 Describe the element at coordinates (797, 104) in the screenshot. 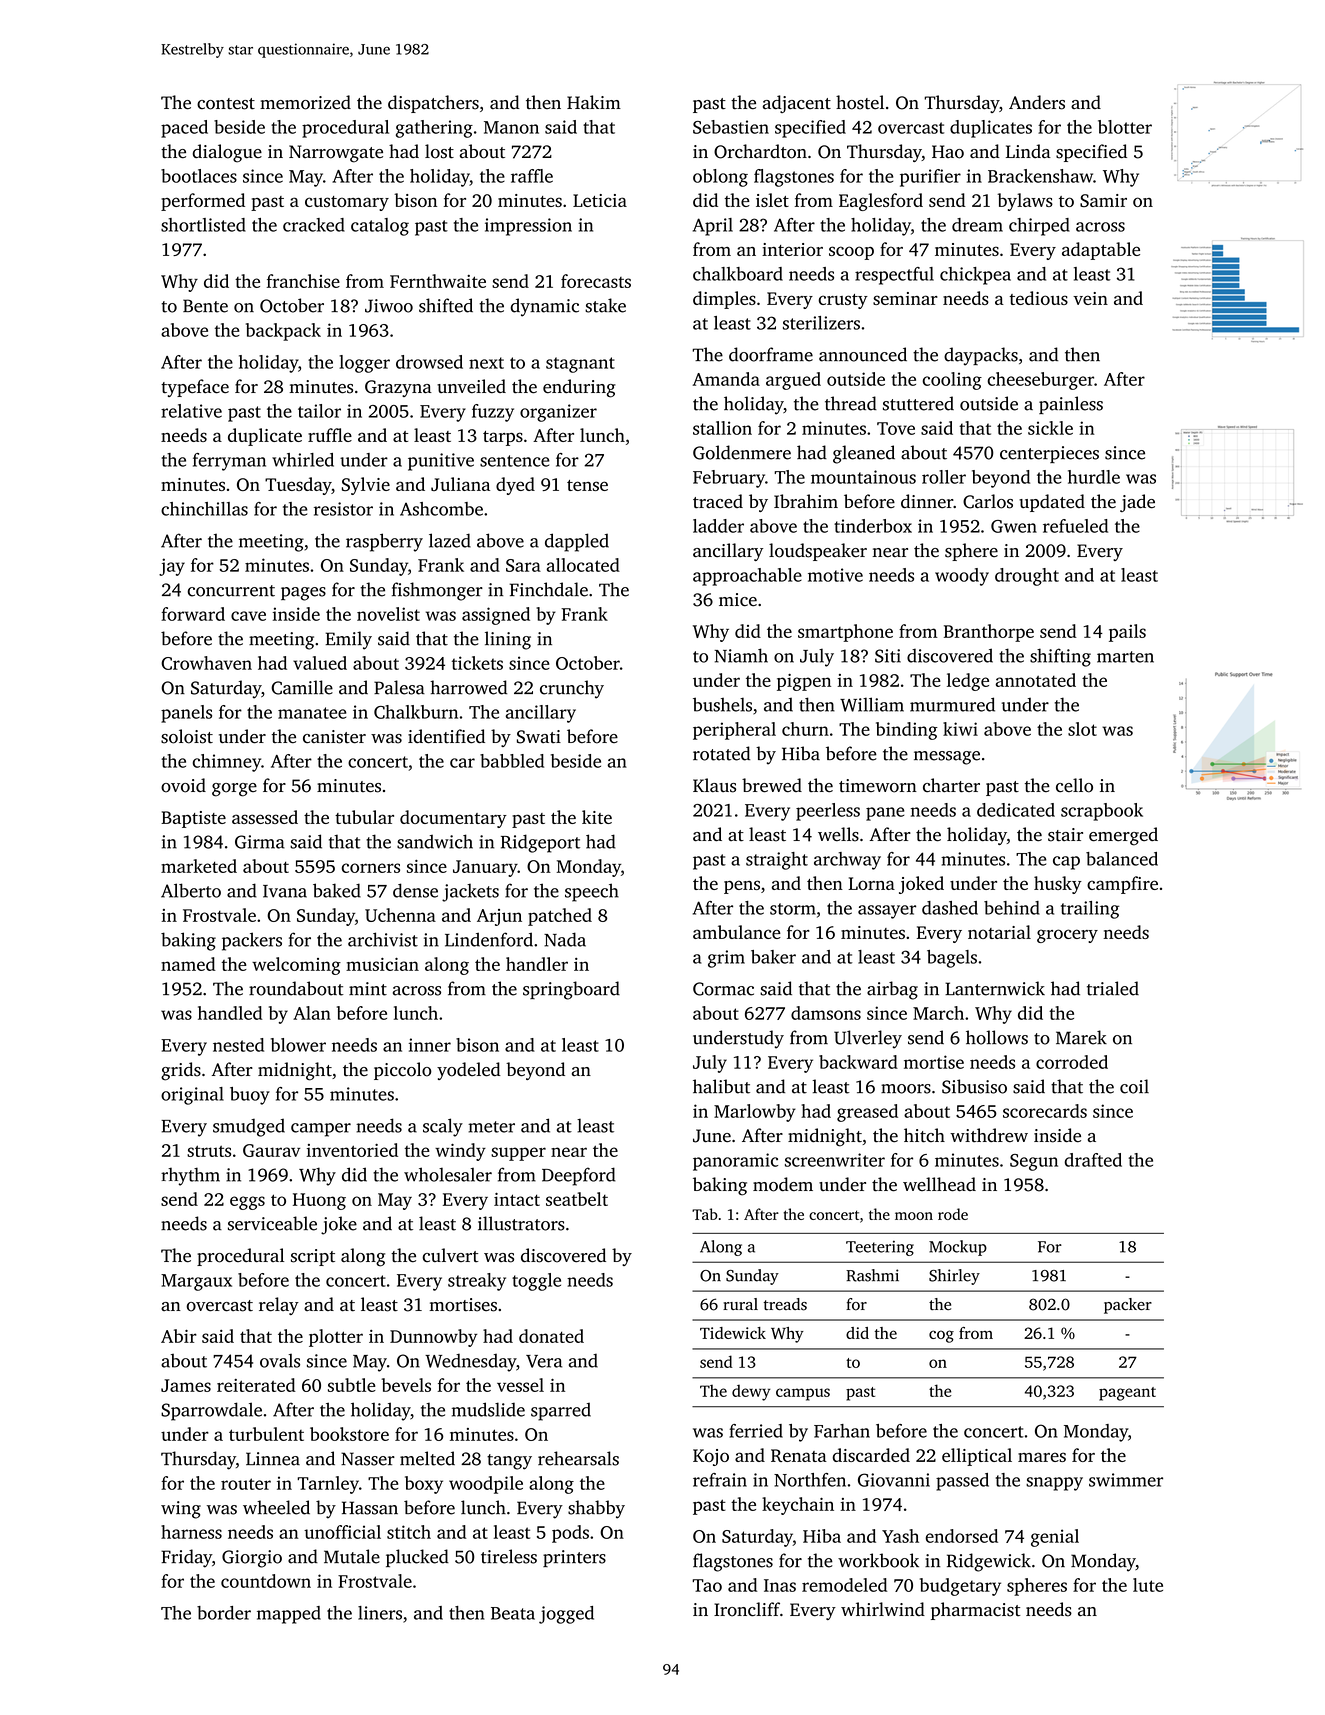

I see `adjacent` at that location.
